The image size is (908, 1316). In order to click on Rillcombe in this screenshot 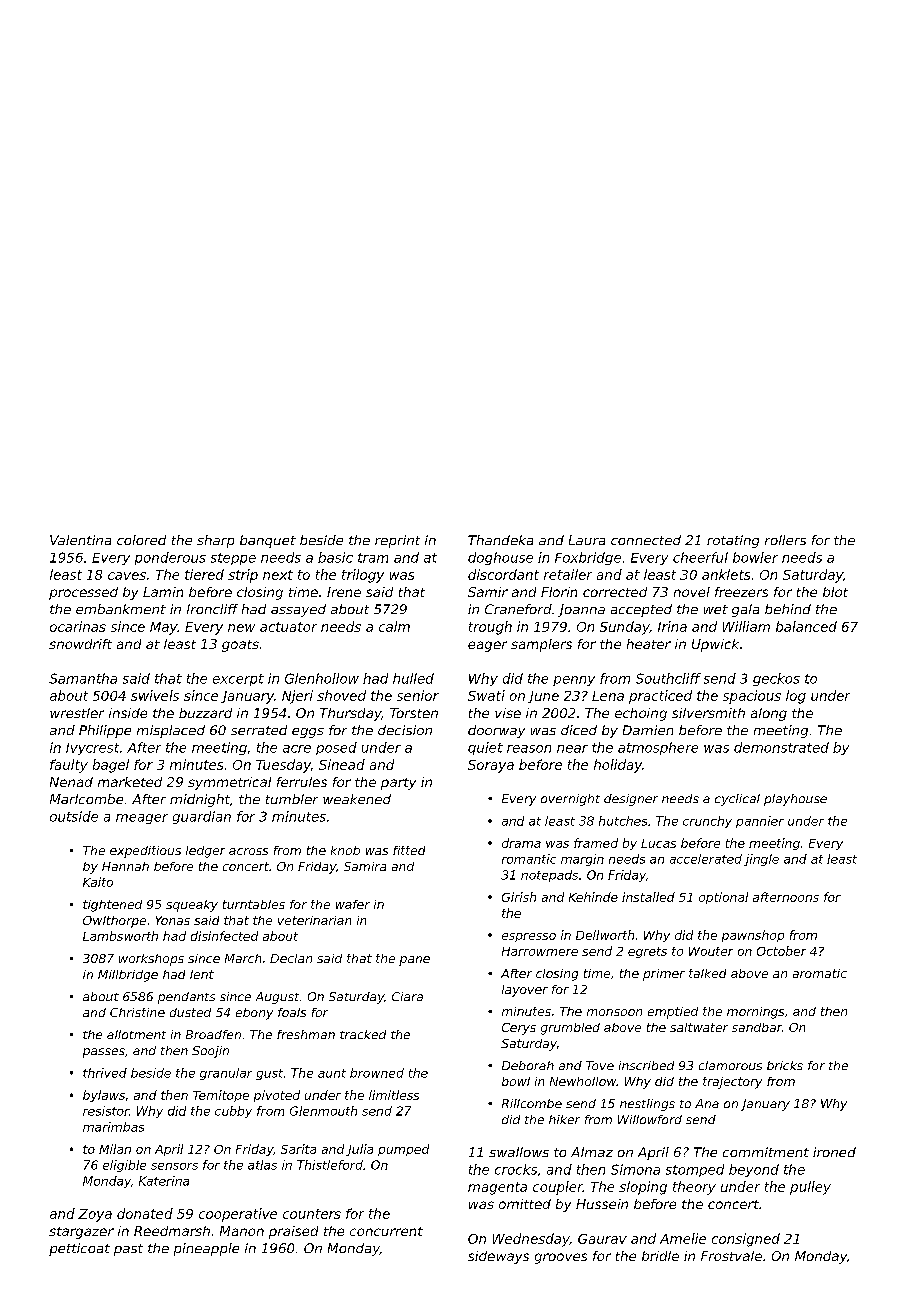, I will do `click(532, 1103)`.
